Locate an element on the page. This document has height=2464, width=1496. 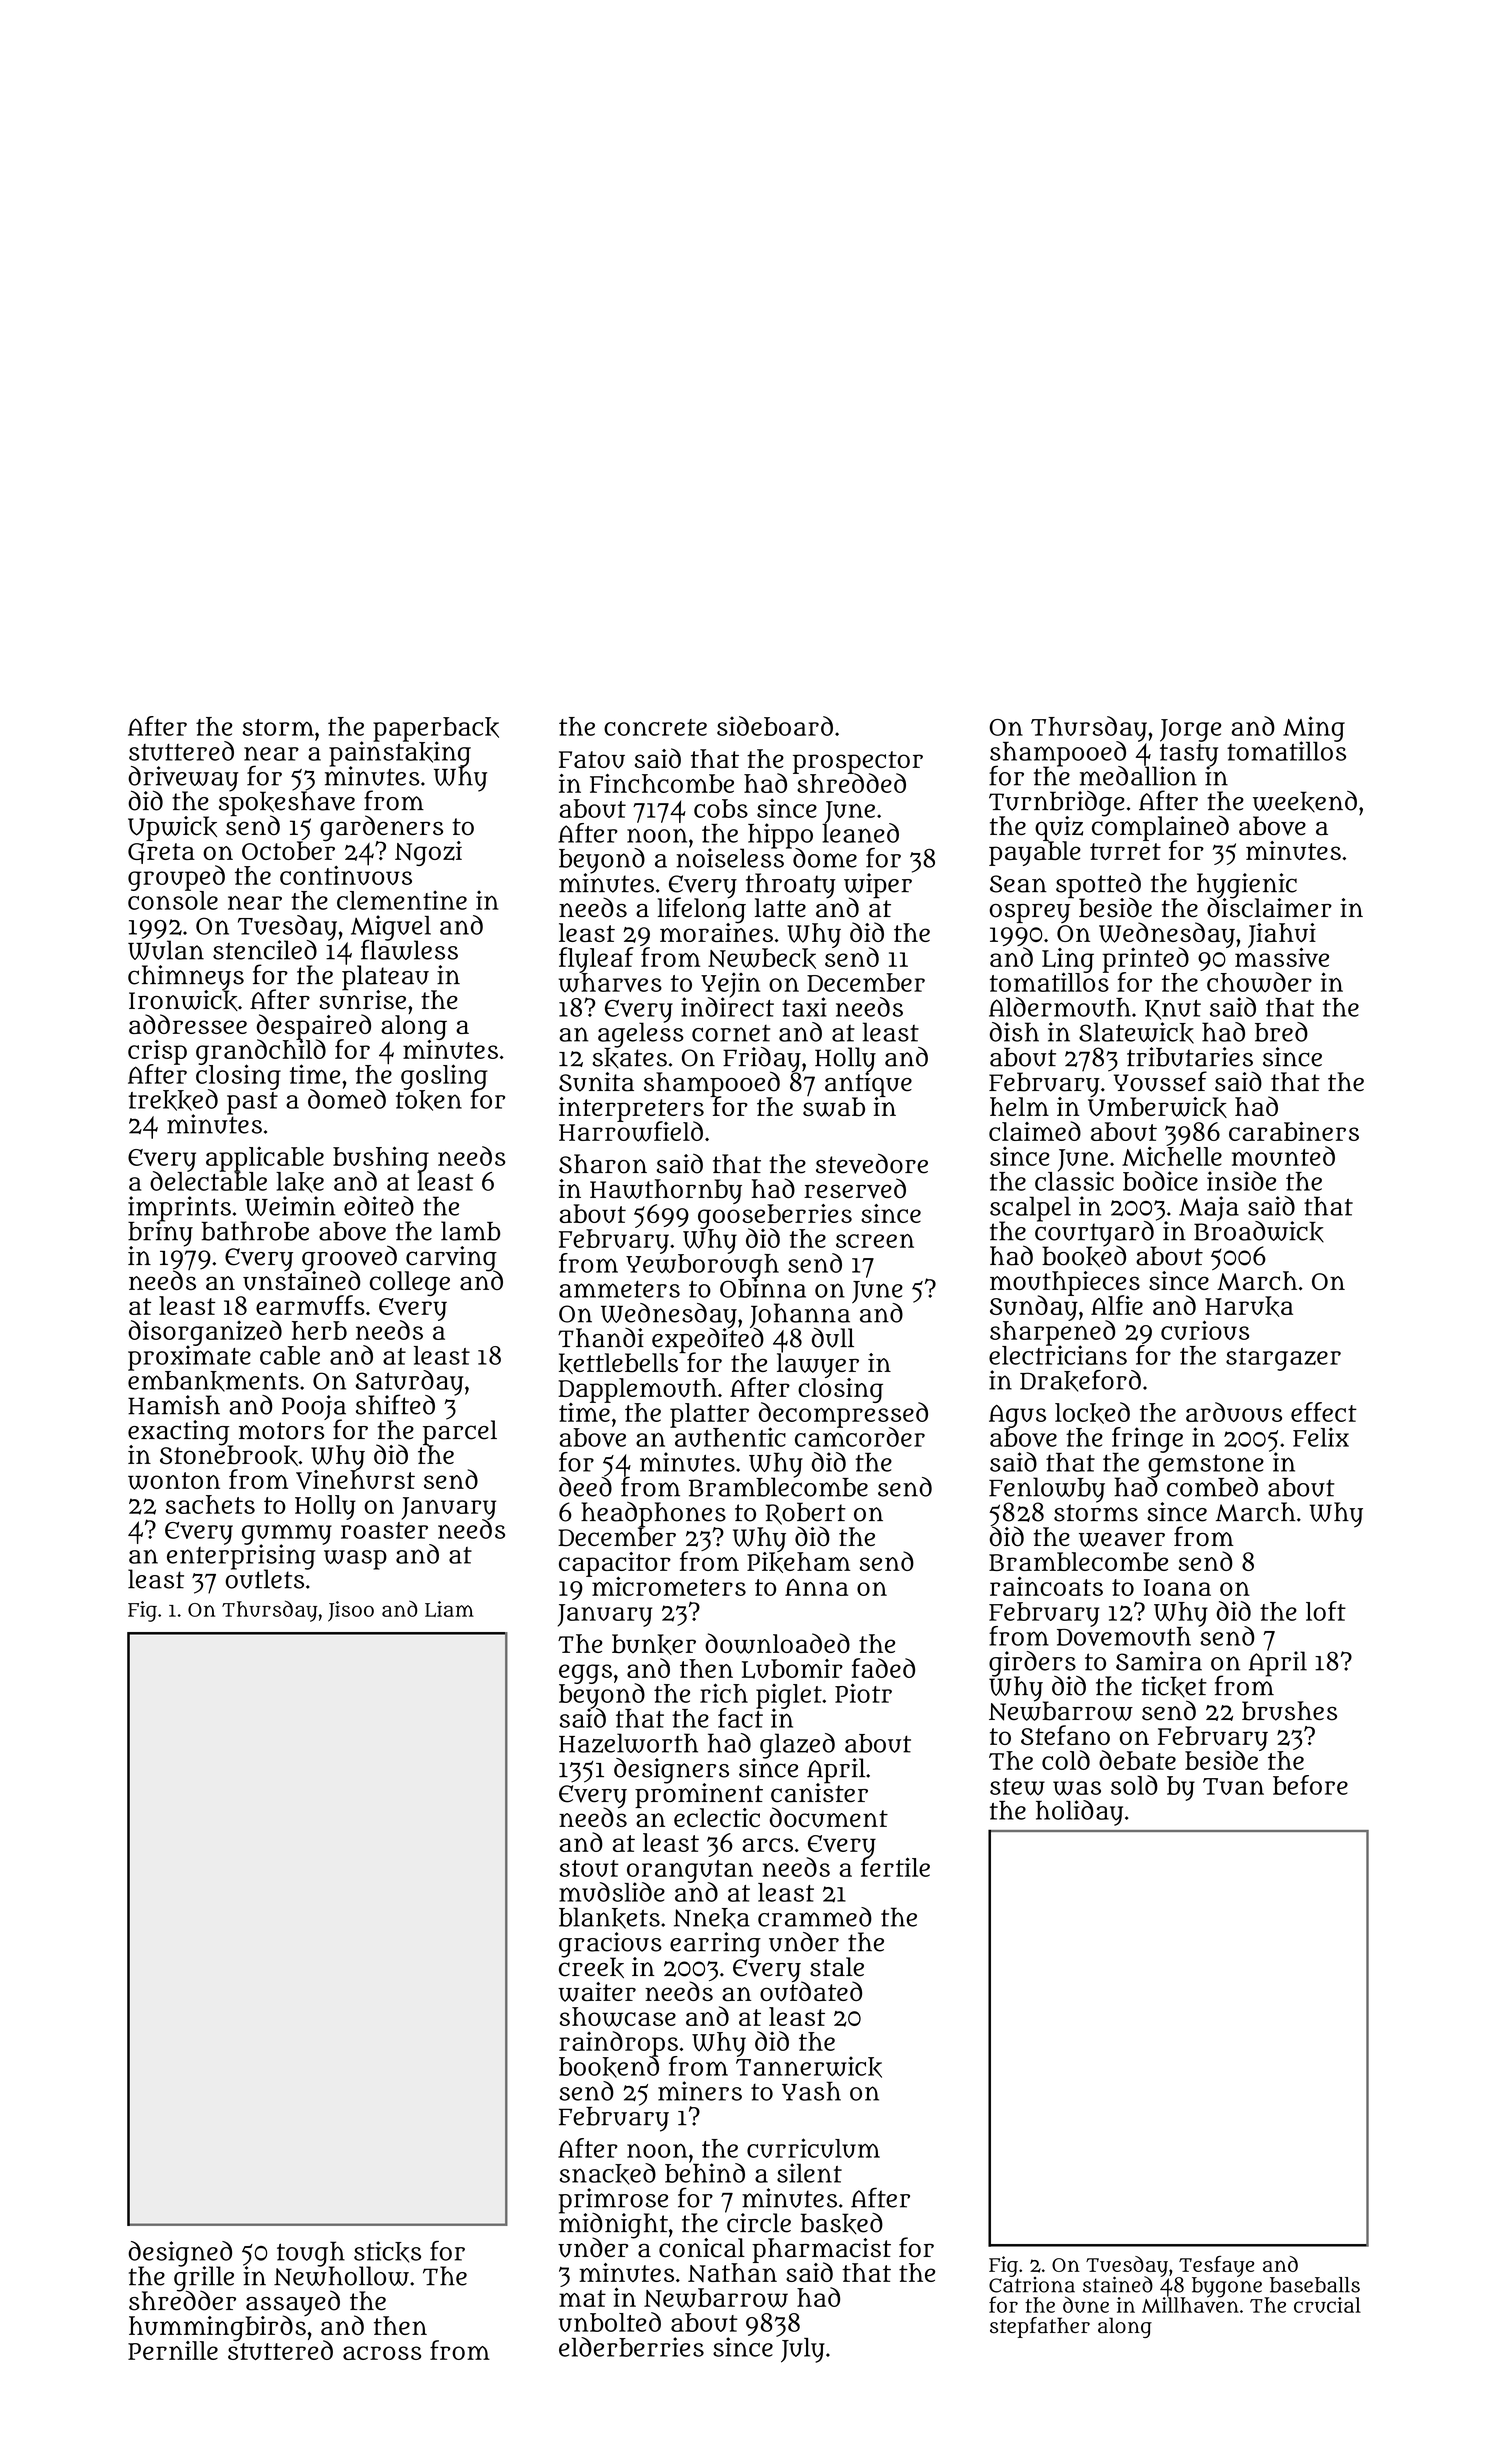
Samira is located at coordinates (1159, 1661).
